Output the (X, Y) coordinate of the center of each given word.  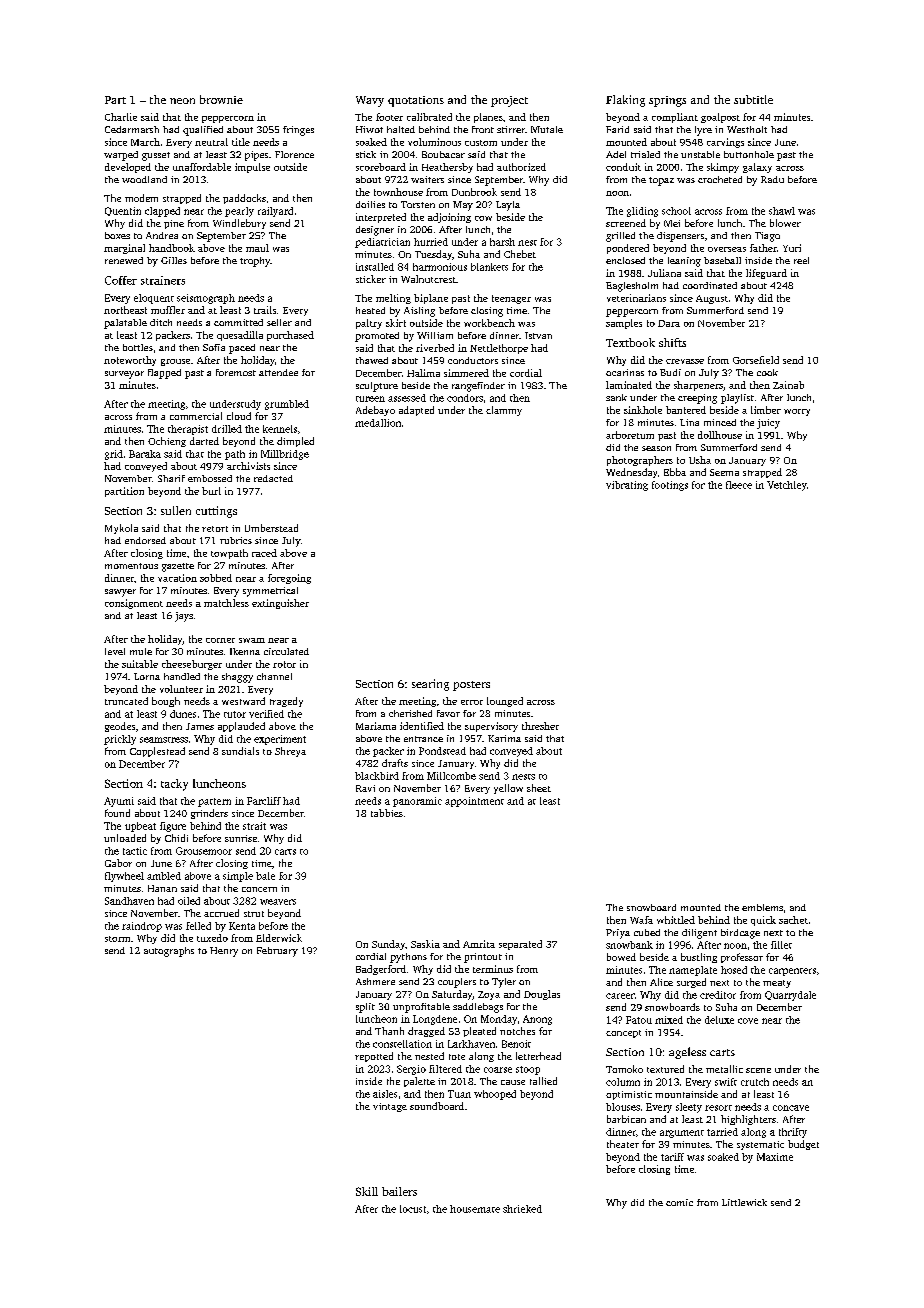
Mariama (376, 726)
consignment (134, 604)
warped (121, 156)
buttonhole (749, 154)
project (509, 101)
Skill (367, 1191)
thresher (540, 726)
